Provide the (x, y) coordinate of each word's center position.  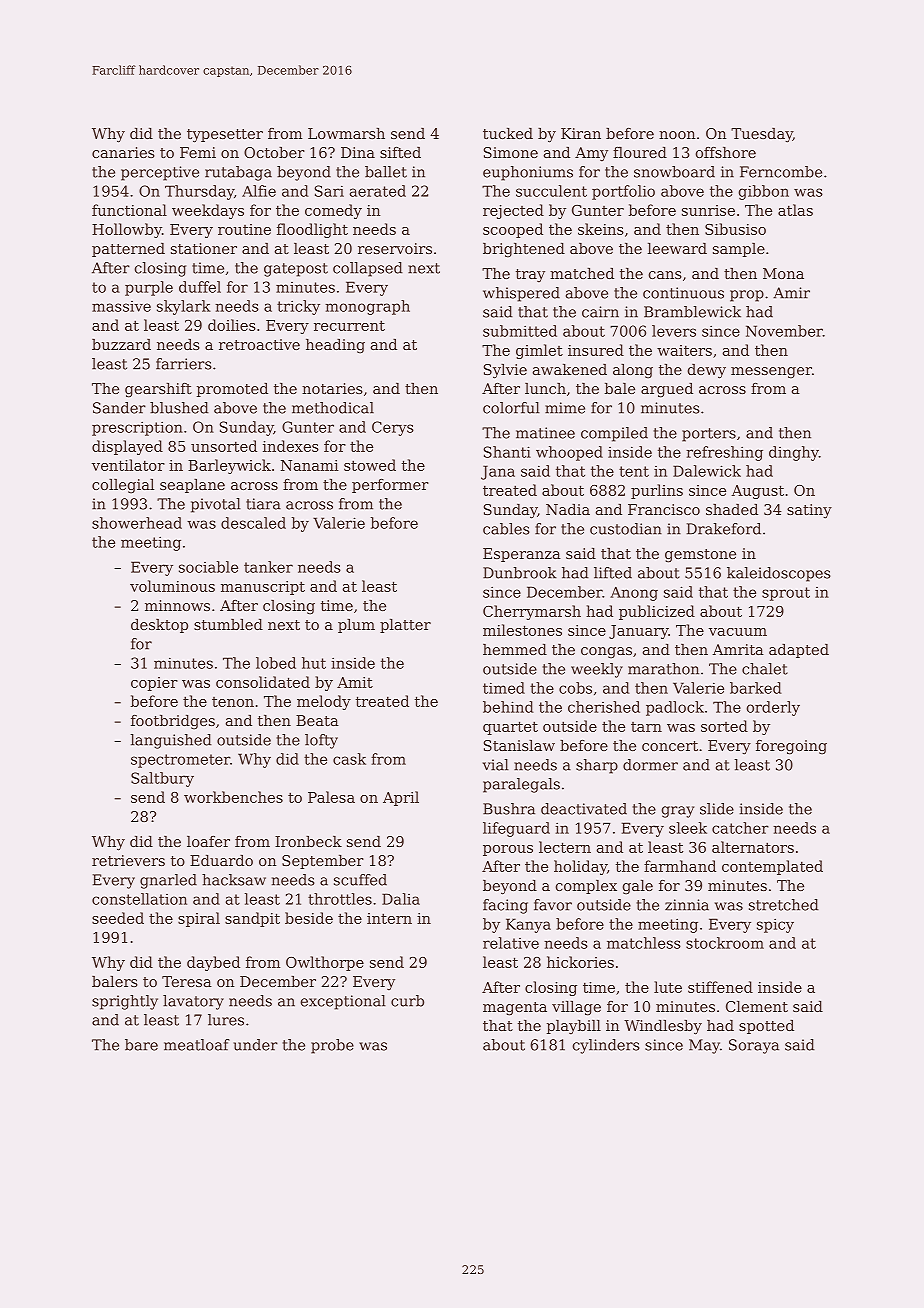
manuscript (263, 588)
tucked (508, 133)
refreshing (724, 453)
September (323, 862)
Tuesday (762, 135)
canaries (123, 152)
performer (390, 486)
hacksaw (234, 880)
